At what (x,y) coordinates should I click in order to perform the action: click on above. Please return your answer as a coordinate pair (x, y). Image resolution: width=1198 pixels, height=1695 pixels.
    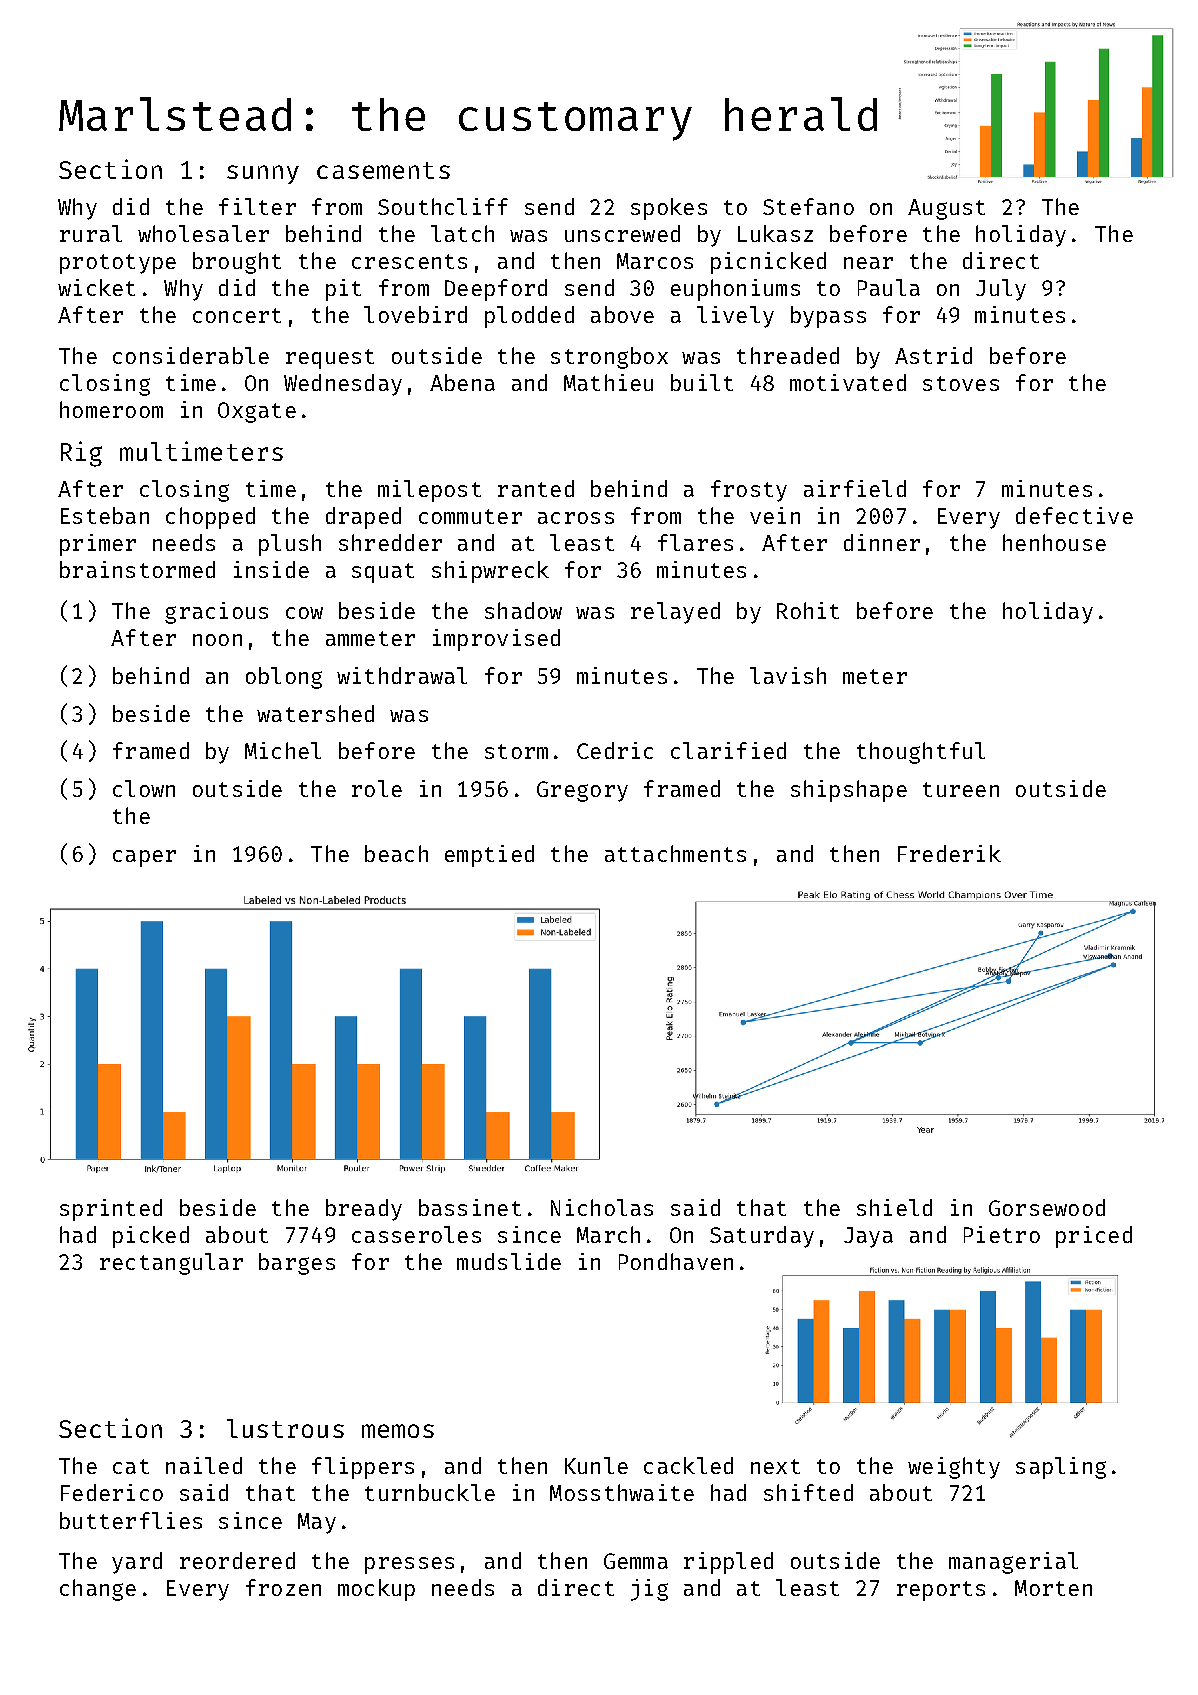
    Looking at the image, I should click on (622, 314).
